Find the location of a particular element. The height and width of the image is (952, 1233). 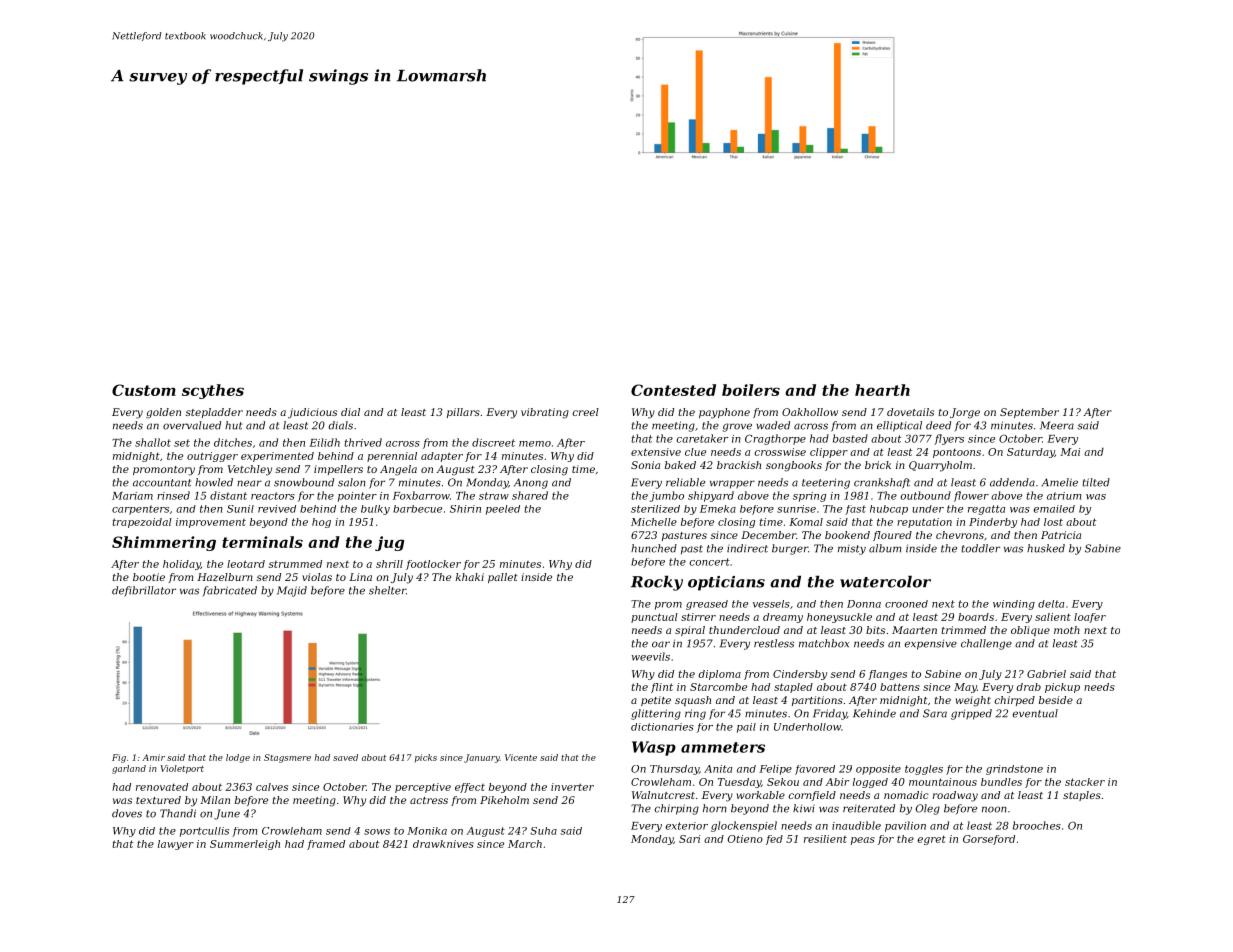

defibrillator is located at coordinates (144, 591).
